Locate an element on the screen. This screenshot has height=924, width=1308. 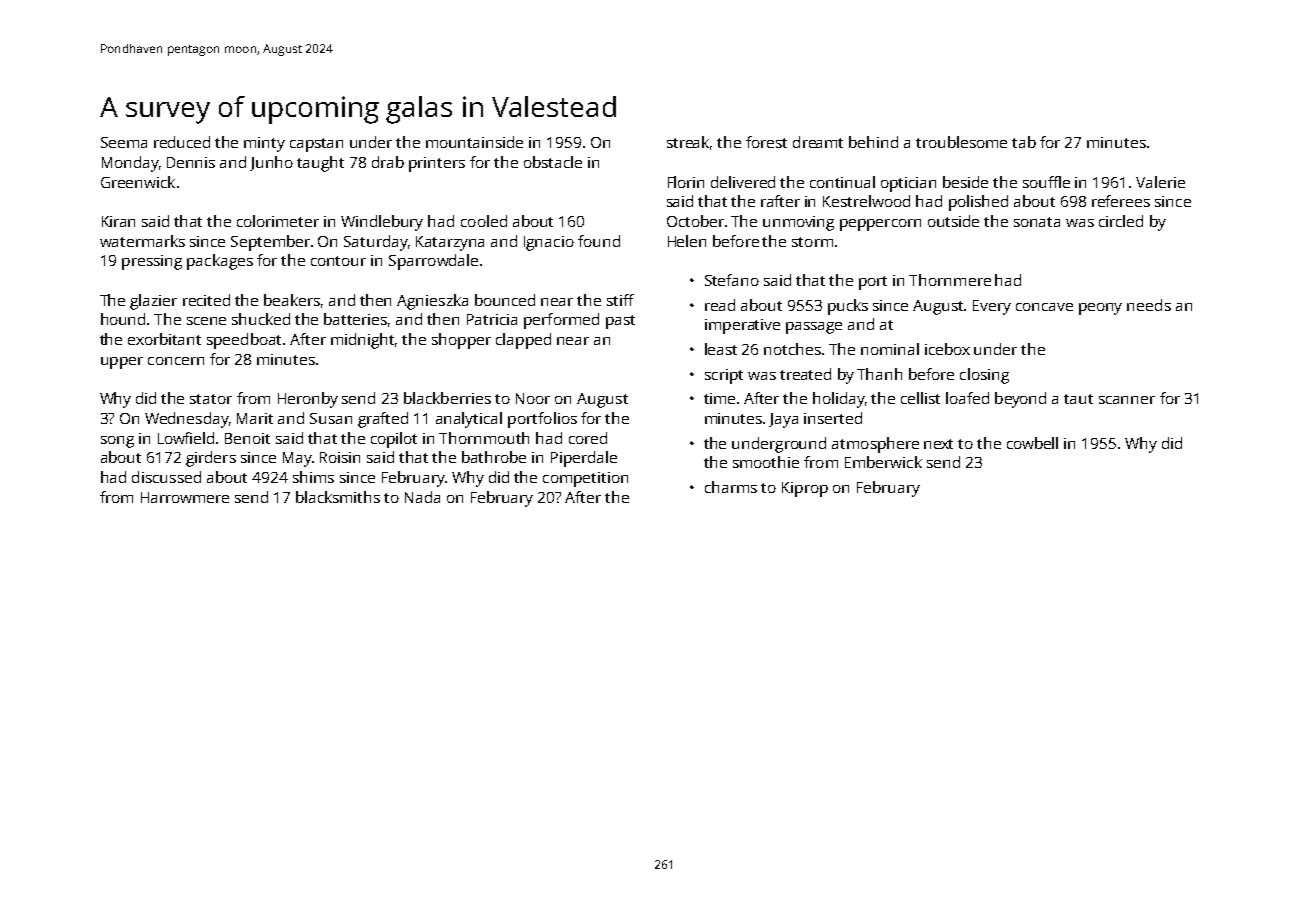
cowbell is located at coordinates (1032, 443).
